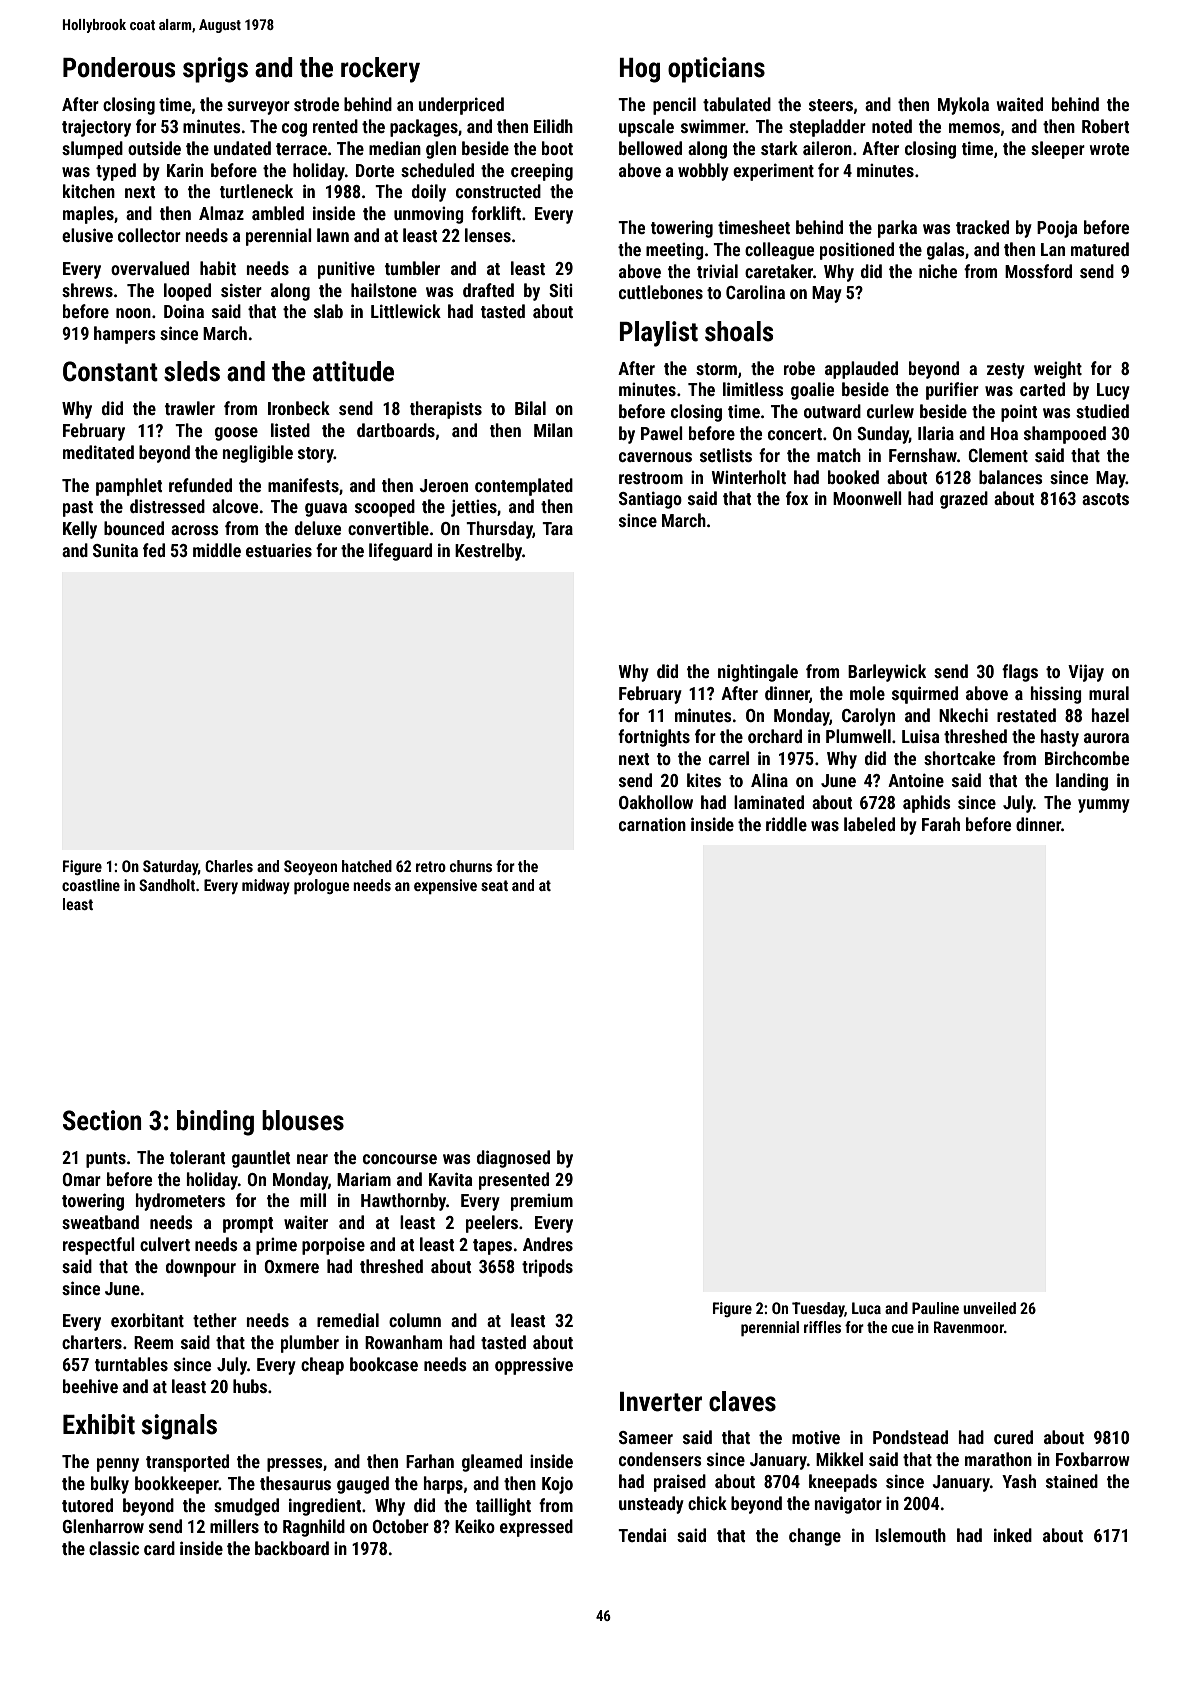 This screenshot has width=1192, height=1686. Describe the element at coordinates (187, 1463) in the screenshot. I see `transported` at that location.
